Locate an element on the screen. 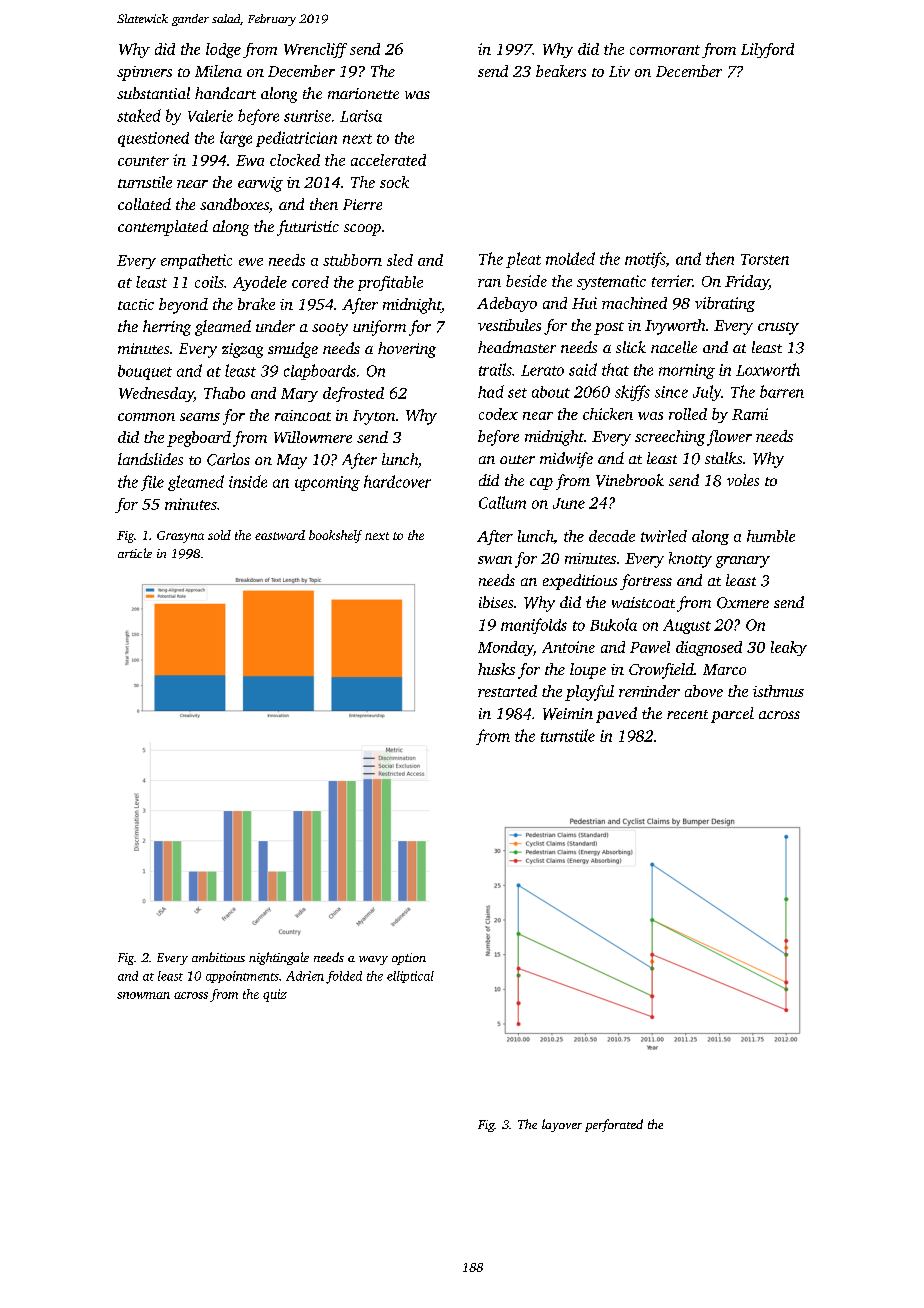 The width and height of the screenshot is (924, 1308). crusty is located at coordinates (778, 328).
